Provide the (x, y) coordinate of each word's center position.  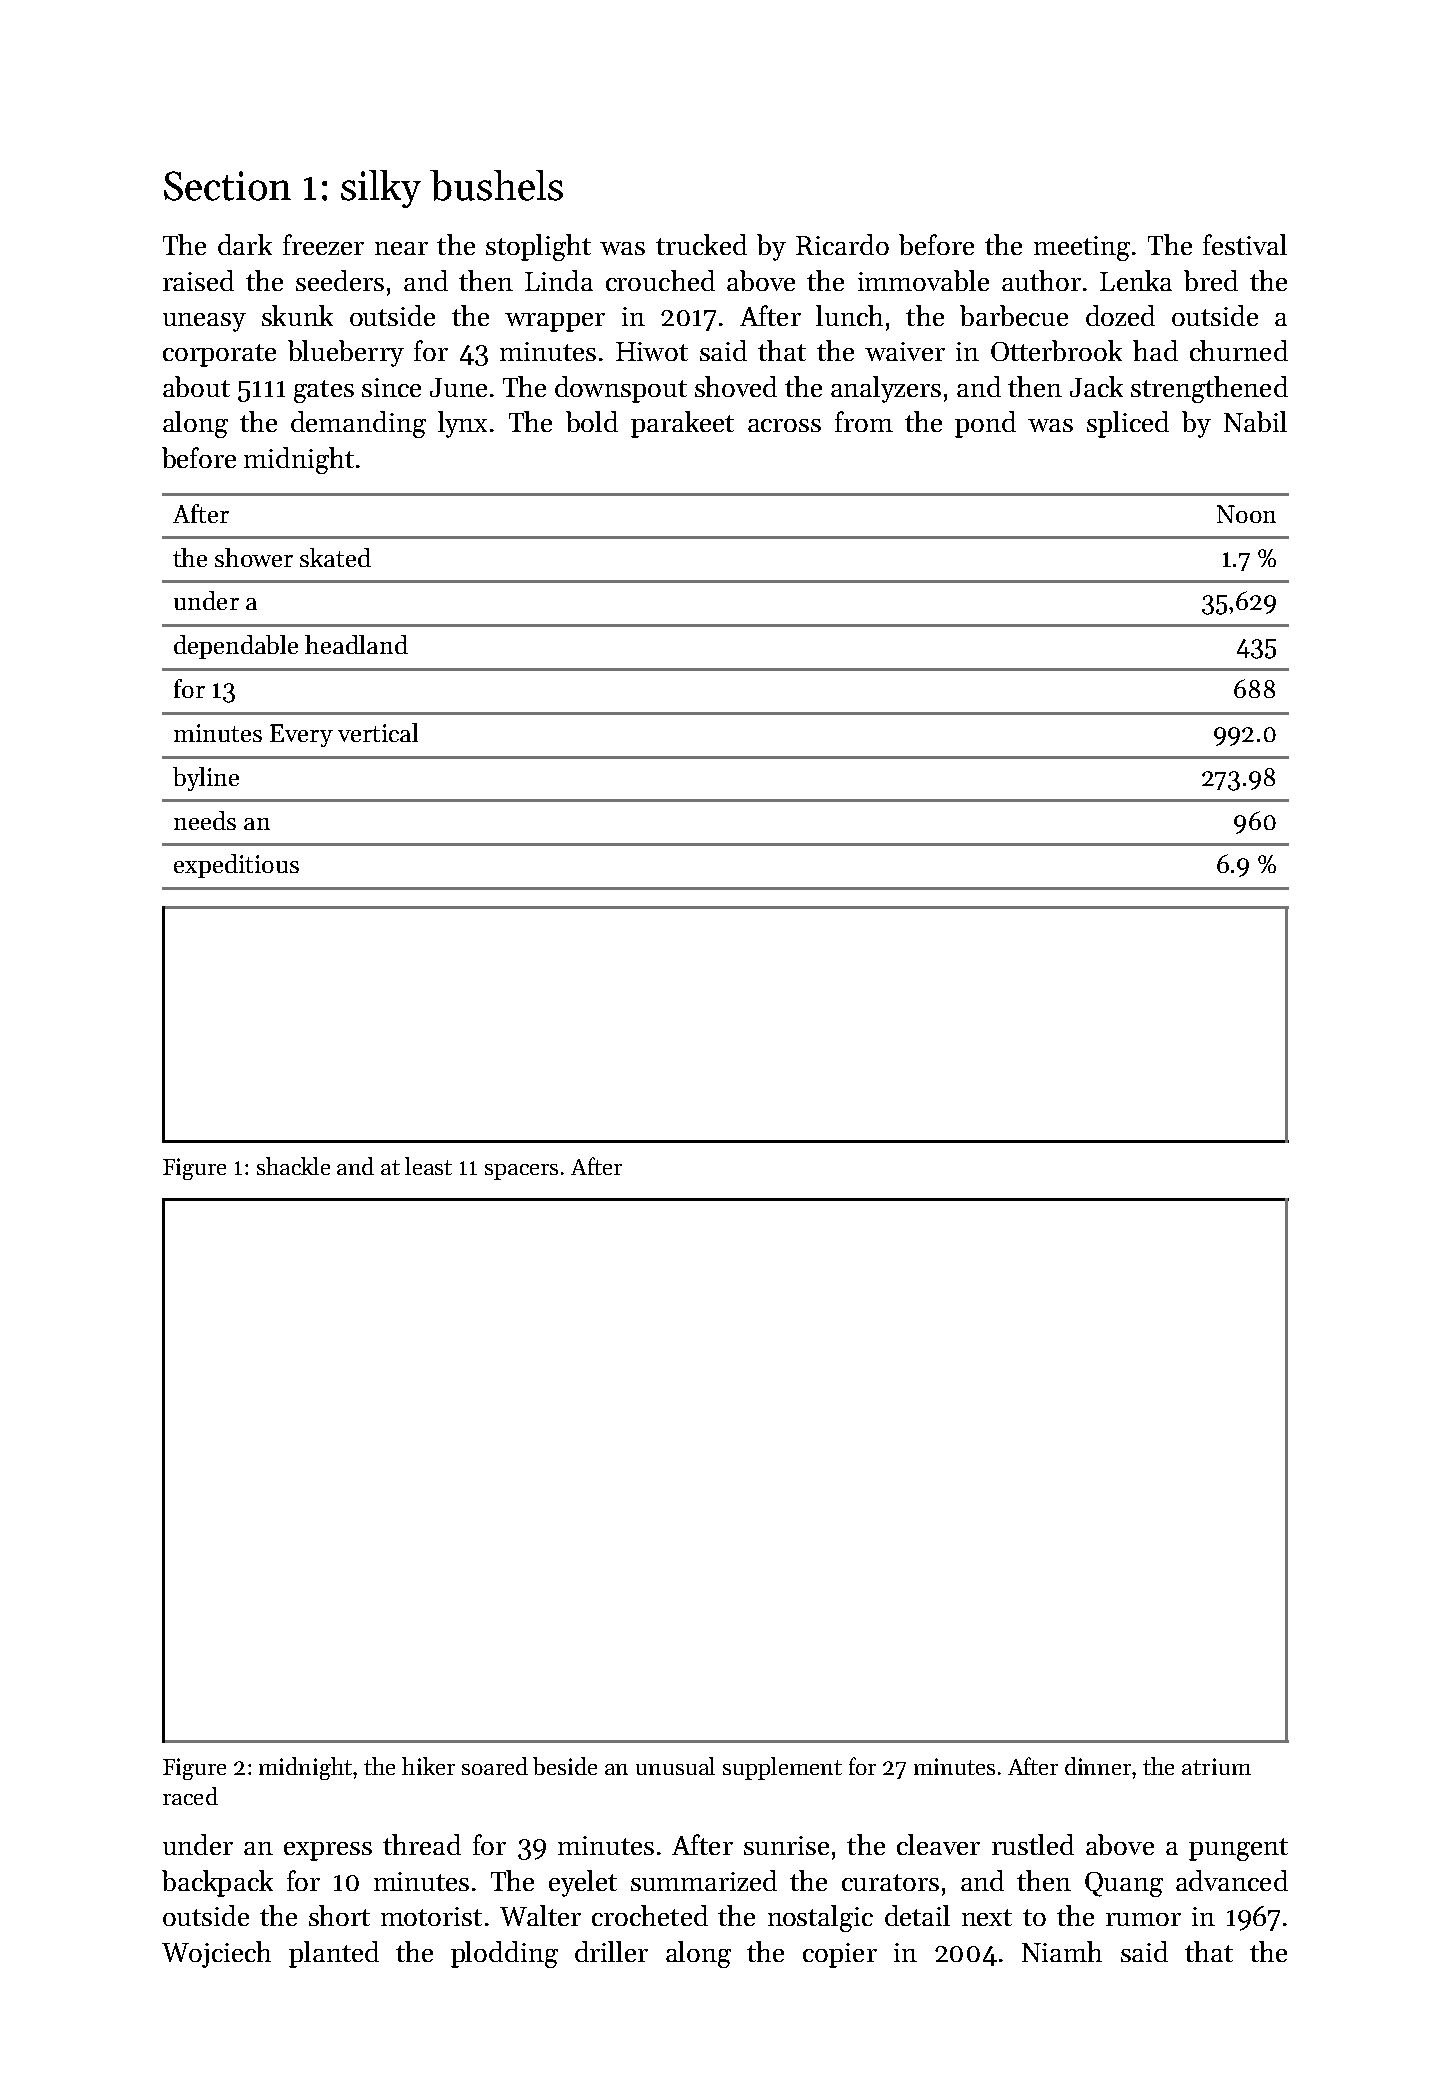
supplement (782, 1768)
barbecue (1014, 315)
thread (422, 1844)
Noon (1246, 514)
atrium (1216, 1766)
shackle (293, 1166)
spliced (1128, 424)
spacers (521, 1172)
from (864, 421)
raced (190, 1796)
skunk (297, 315)
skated (335, 557)
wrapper (555, 322)
